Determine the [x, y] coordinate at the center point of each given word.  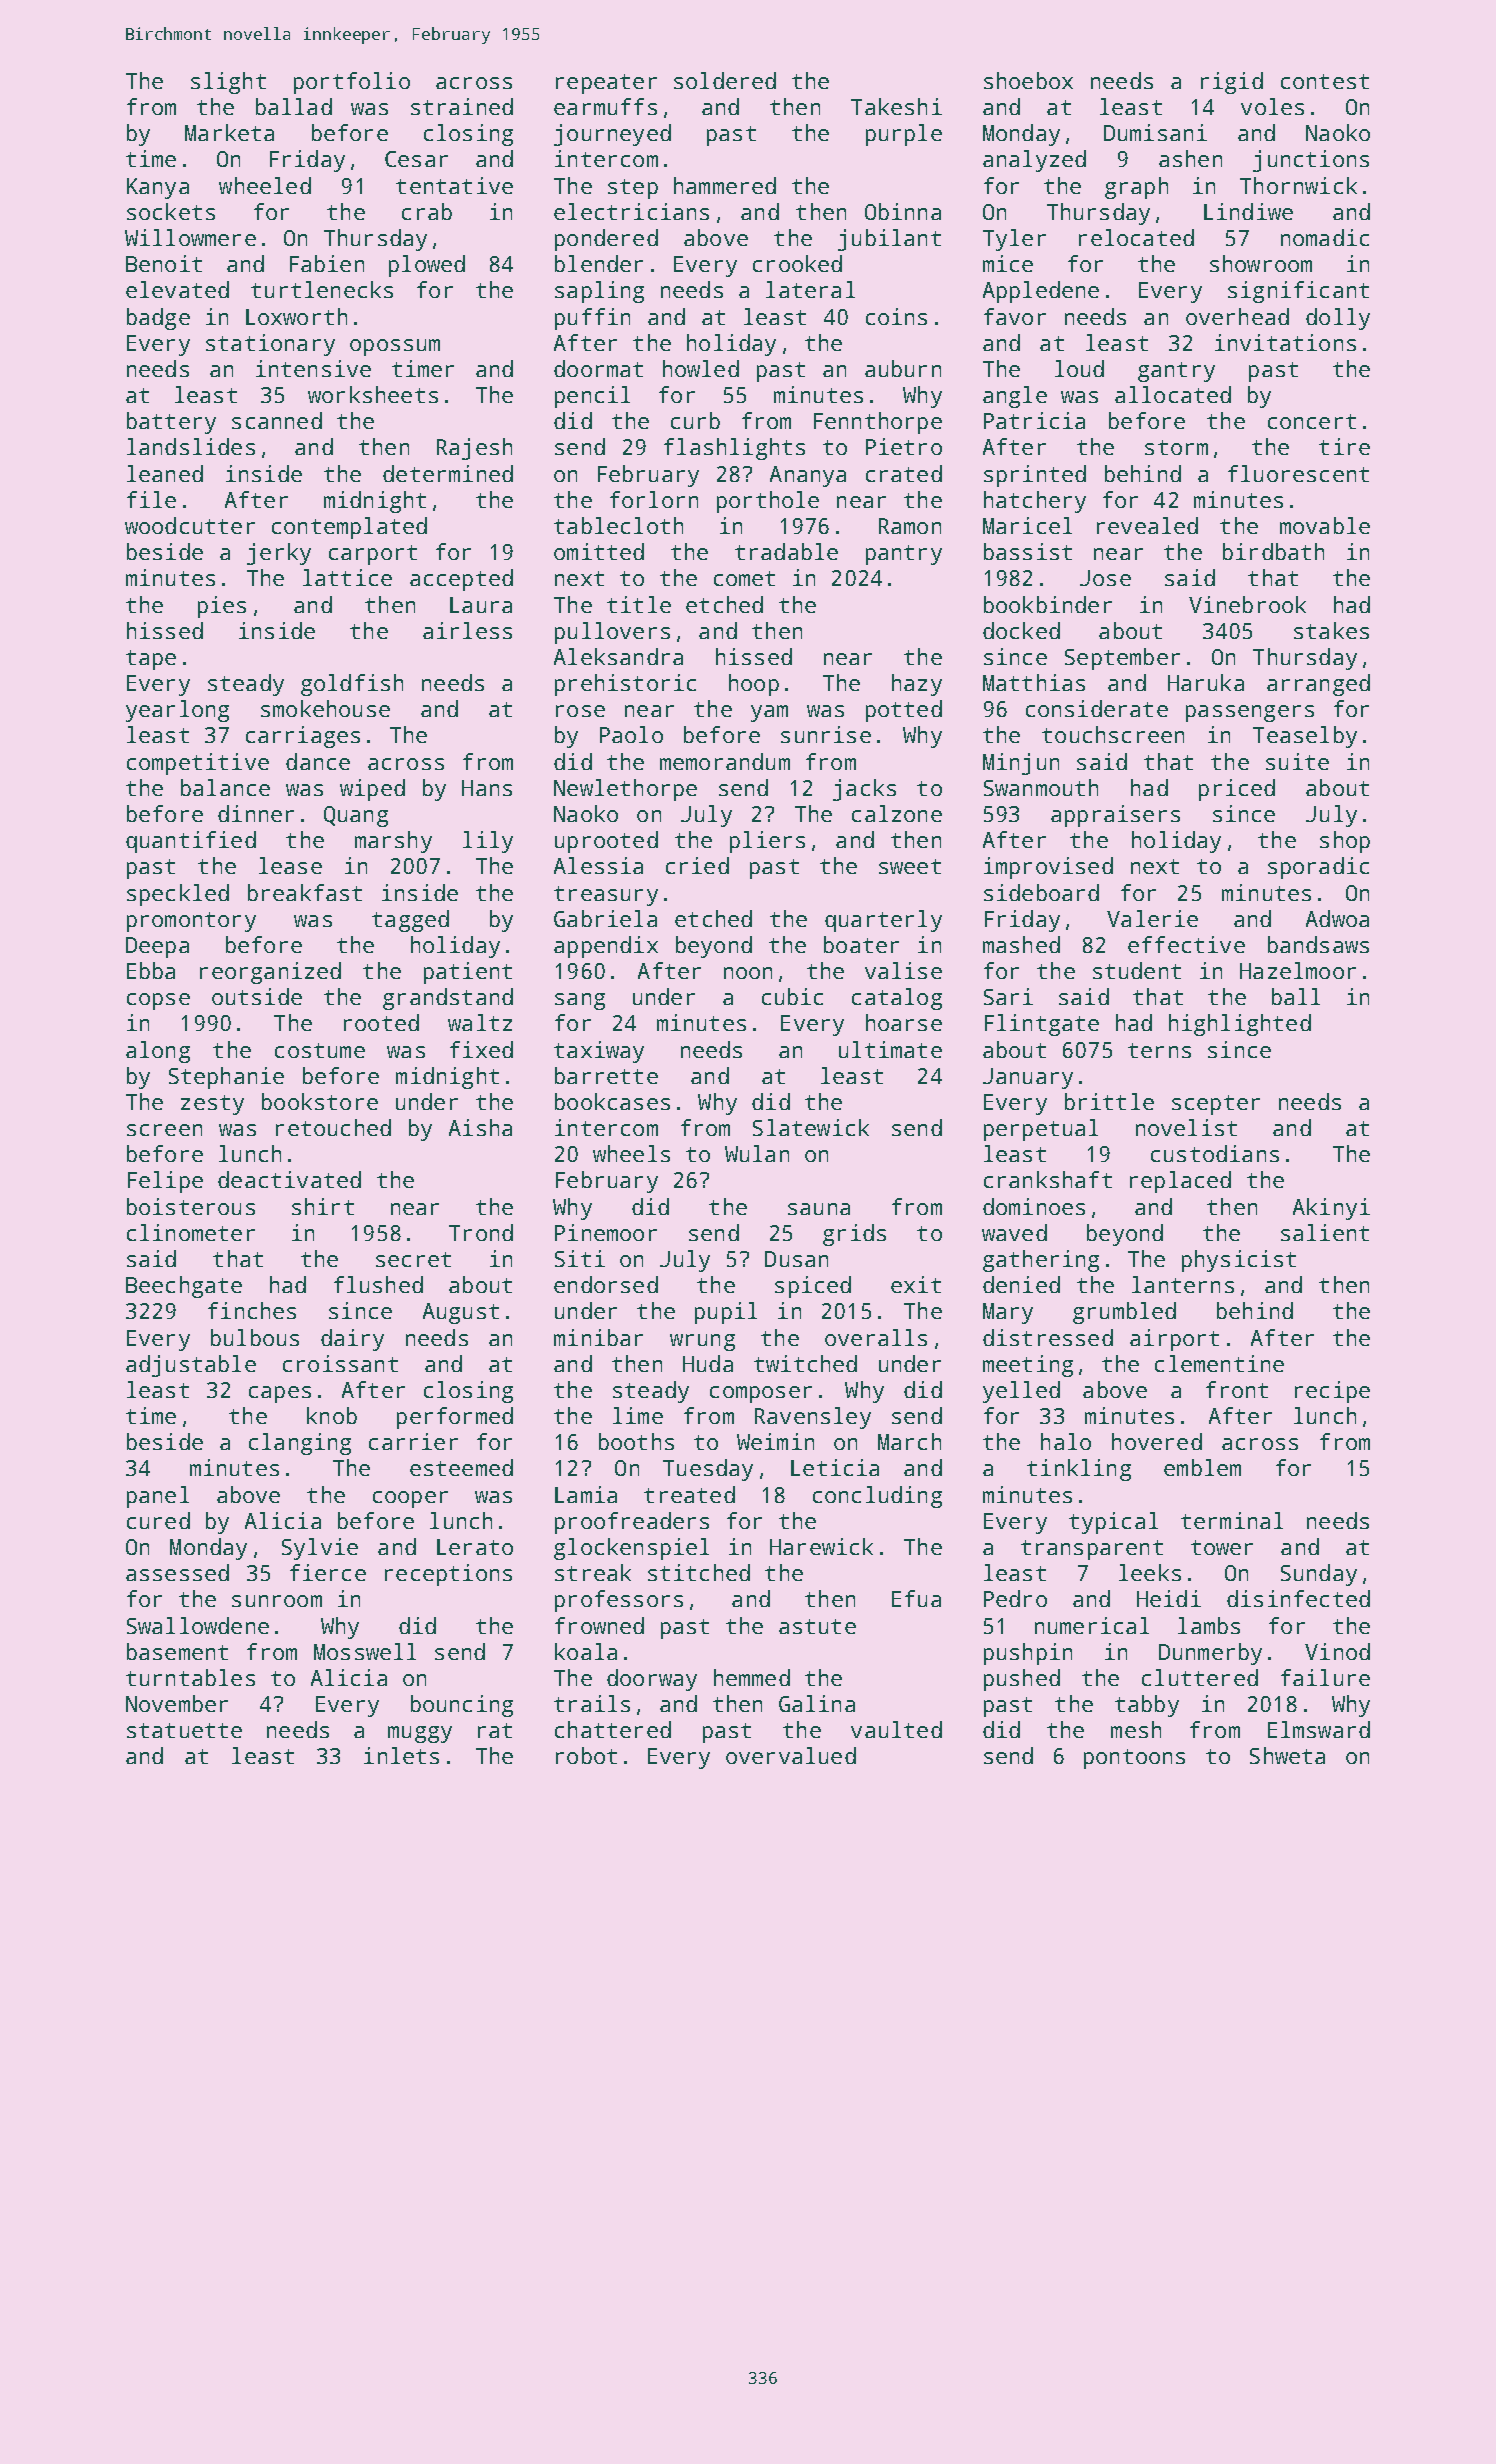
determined [448, 473]
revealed [1147, 525]
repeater [606, 84]
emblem [1202, 1467]
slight [228, 83]
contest [1325, 81]
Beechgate [184, 1287]
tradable [786, 551]
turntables [190, 1677]
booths [636, 1441]
